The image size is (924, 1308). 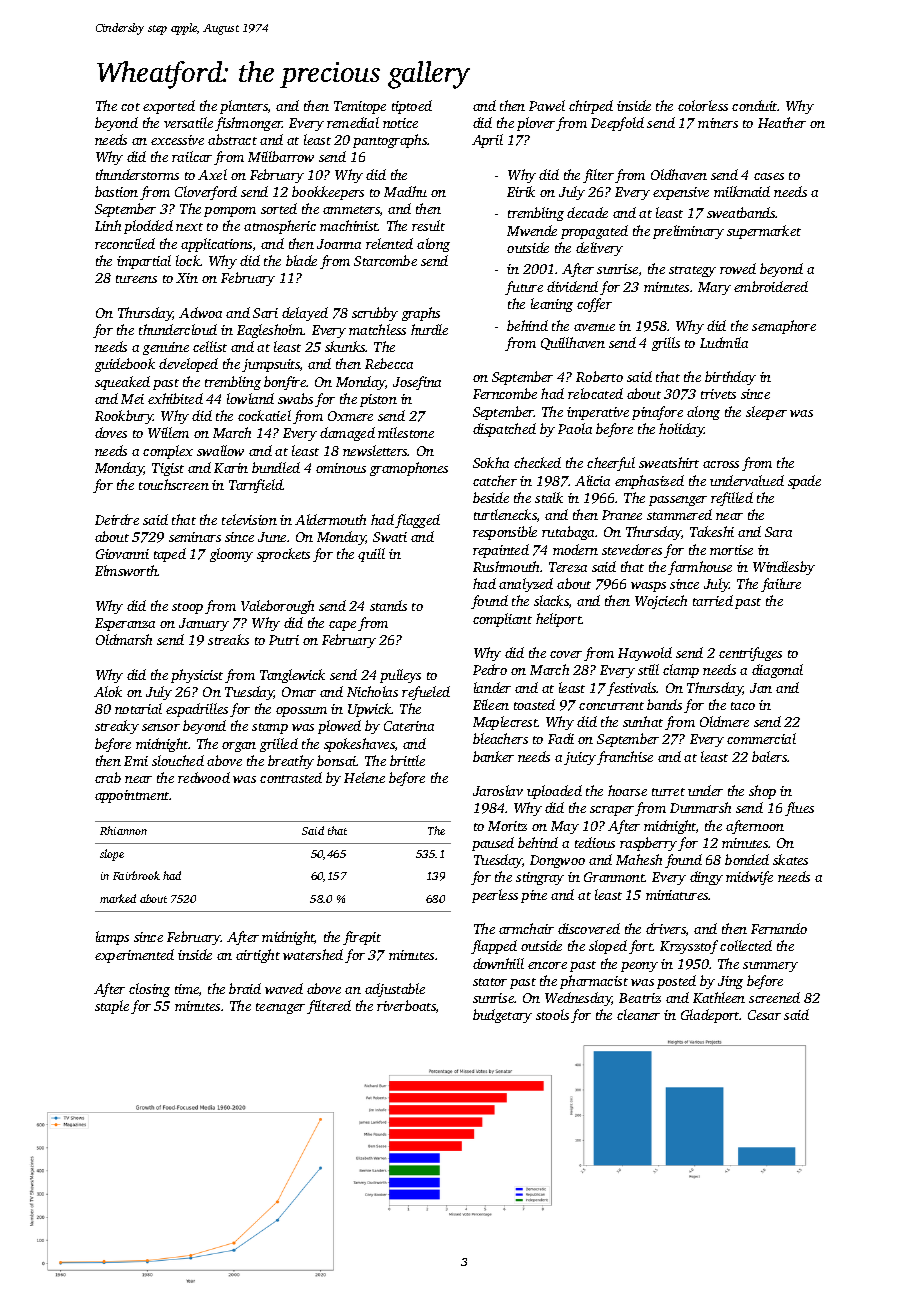 I want to click on Wojciech, so click(x=661, y=602).
